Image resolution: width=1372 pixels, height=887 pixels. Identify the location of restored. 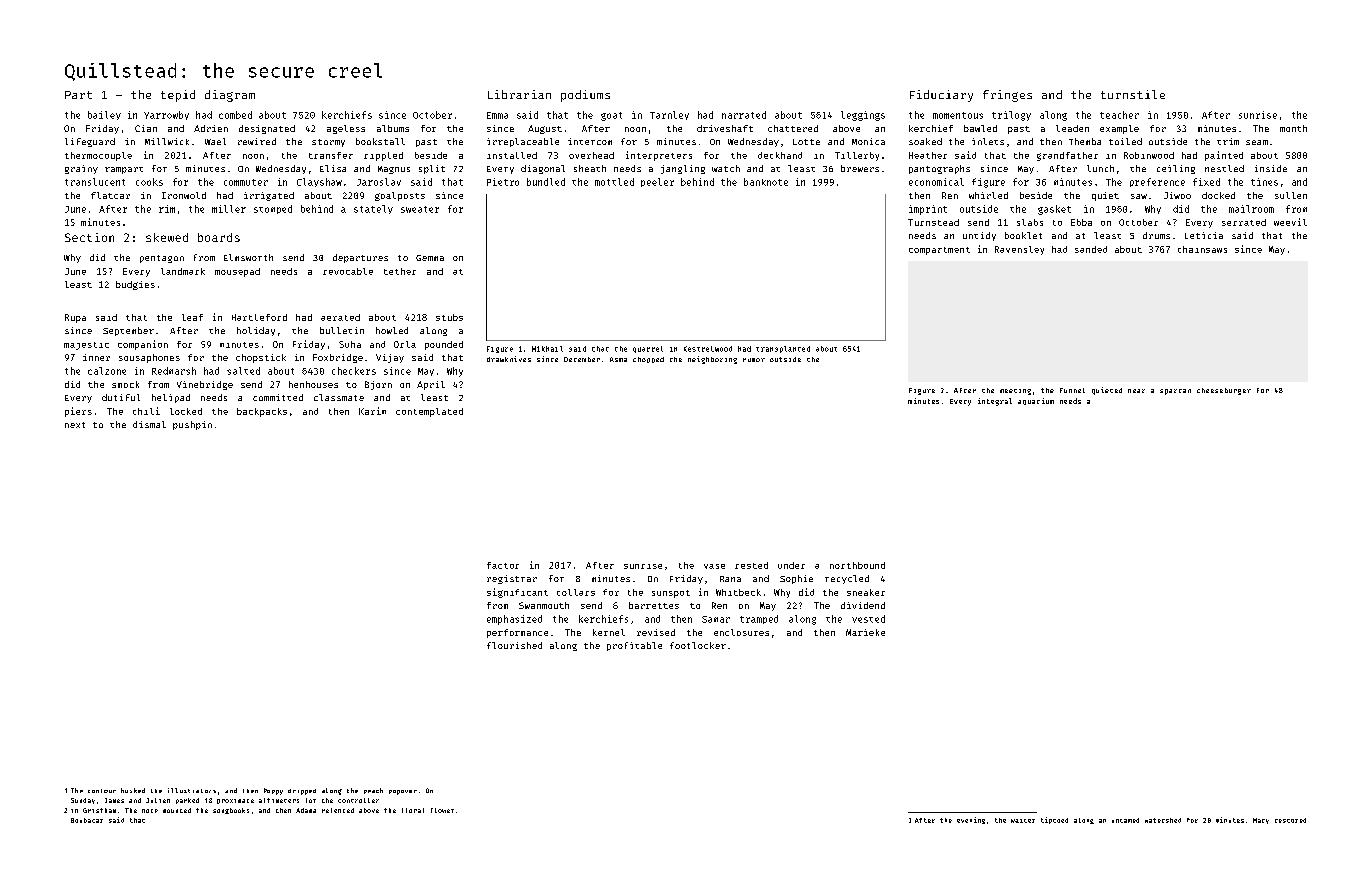
(1290, 820).
